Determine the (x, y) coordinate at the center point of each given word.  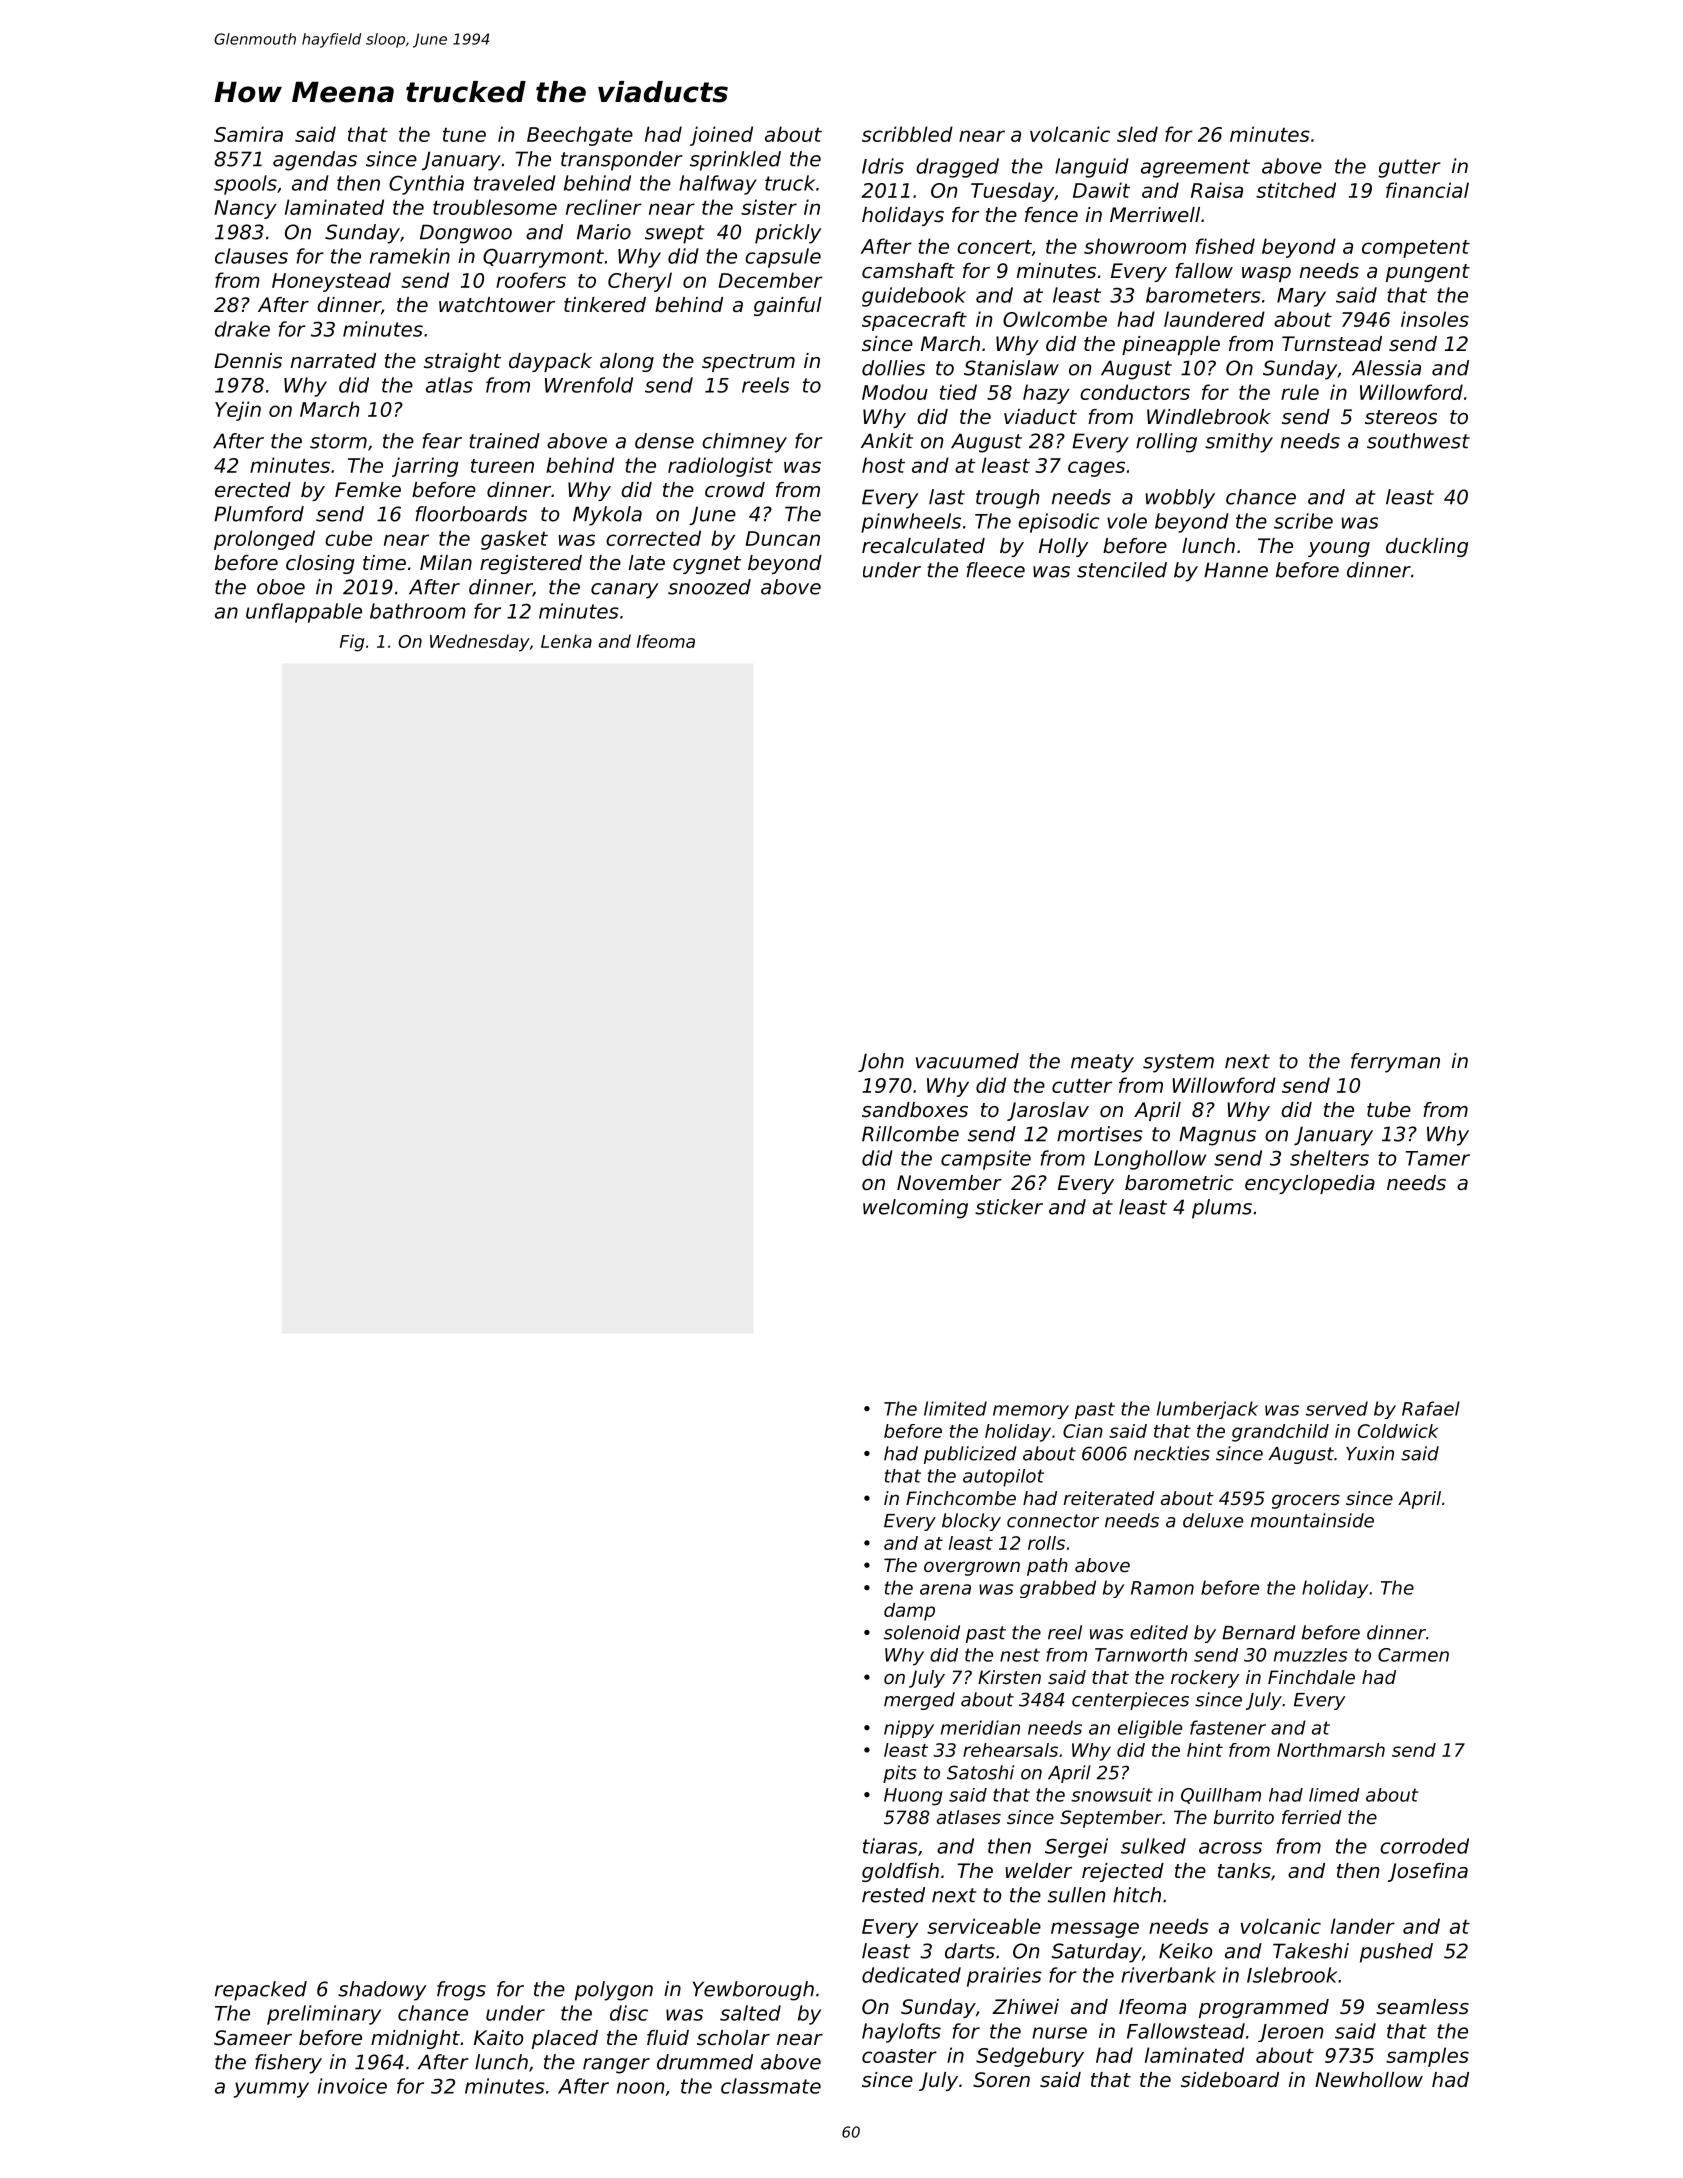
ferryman (1395, 1063)
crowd (735, 490)
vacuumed (967, 1061)
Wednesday (480, 643)
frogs (461, 1991)
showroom (1135, 246)
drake (242, 329)
